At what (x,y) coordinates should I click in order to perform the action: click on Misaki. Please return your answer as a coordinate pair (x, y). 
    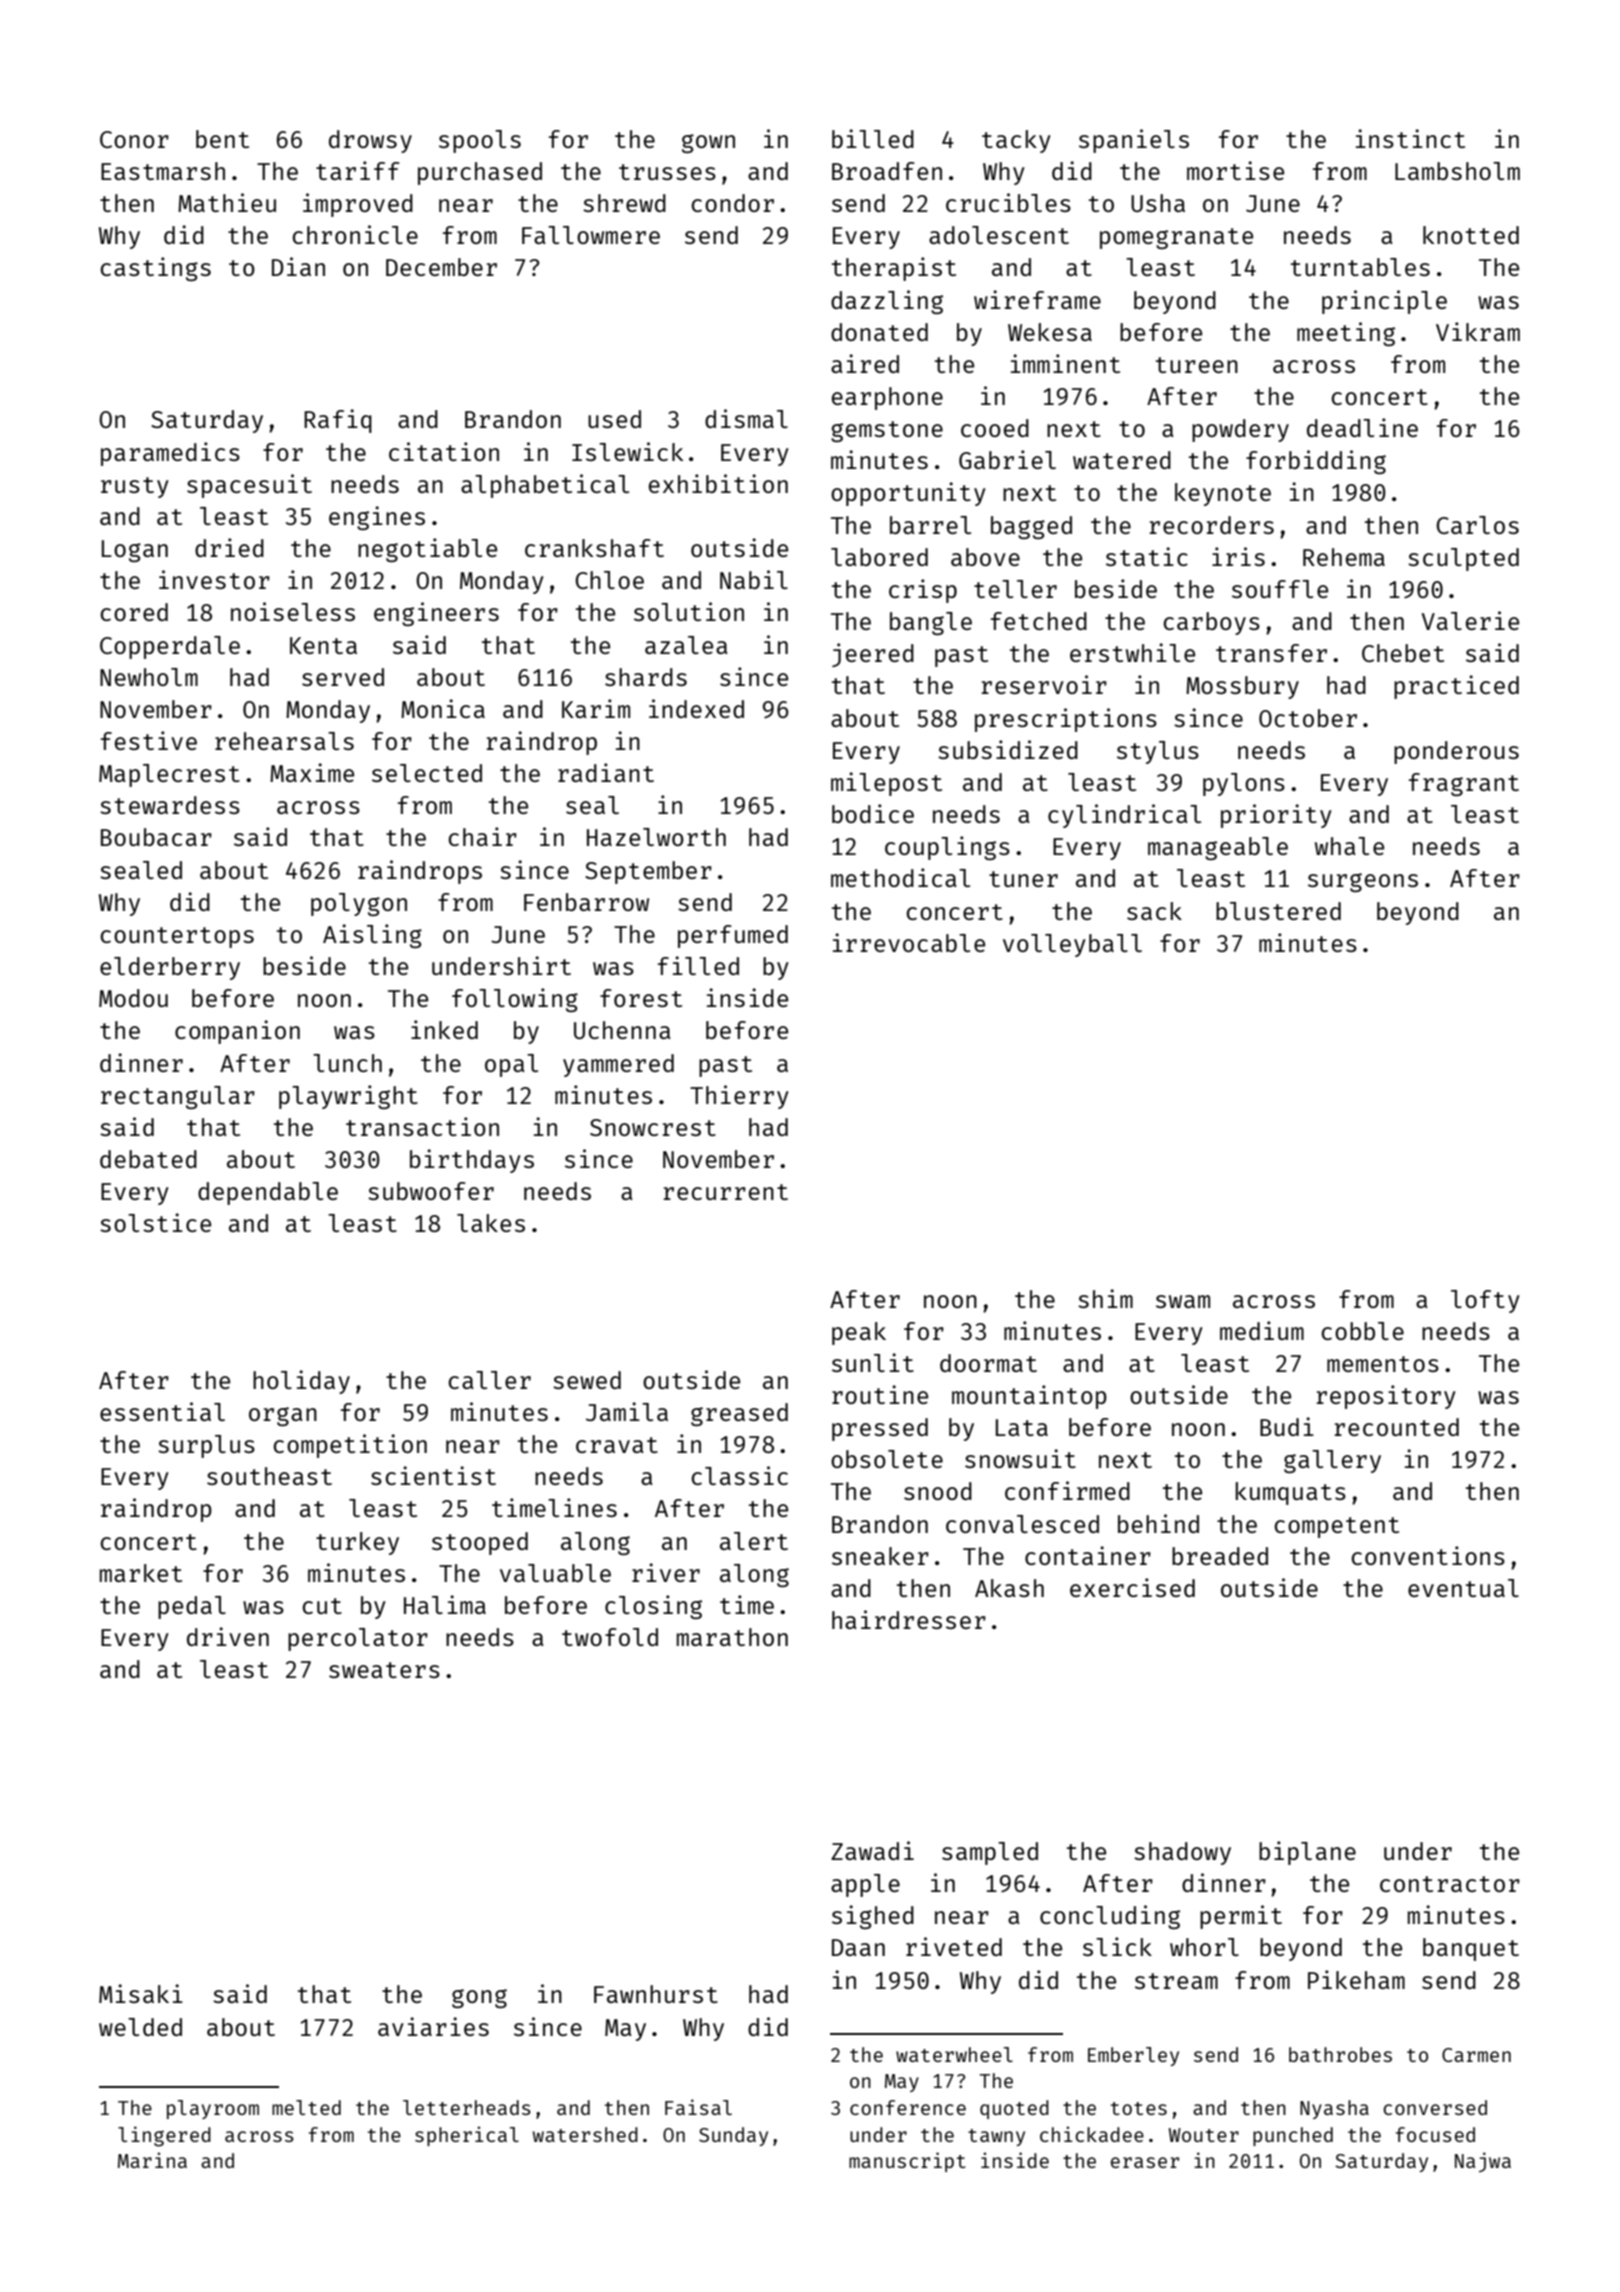
    Looking at the image, I should click on (141, 1993).
